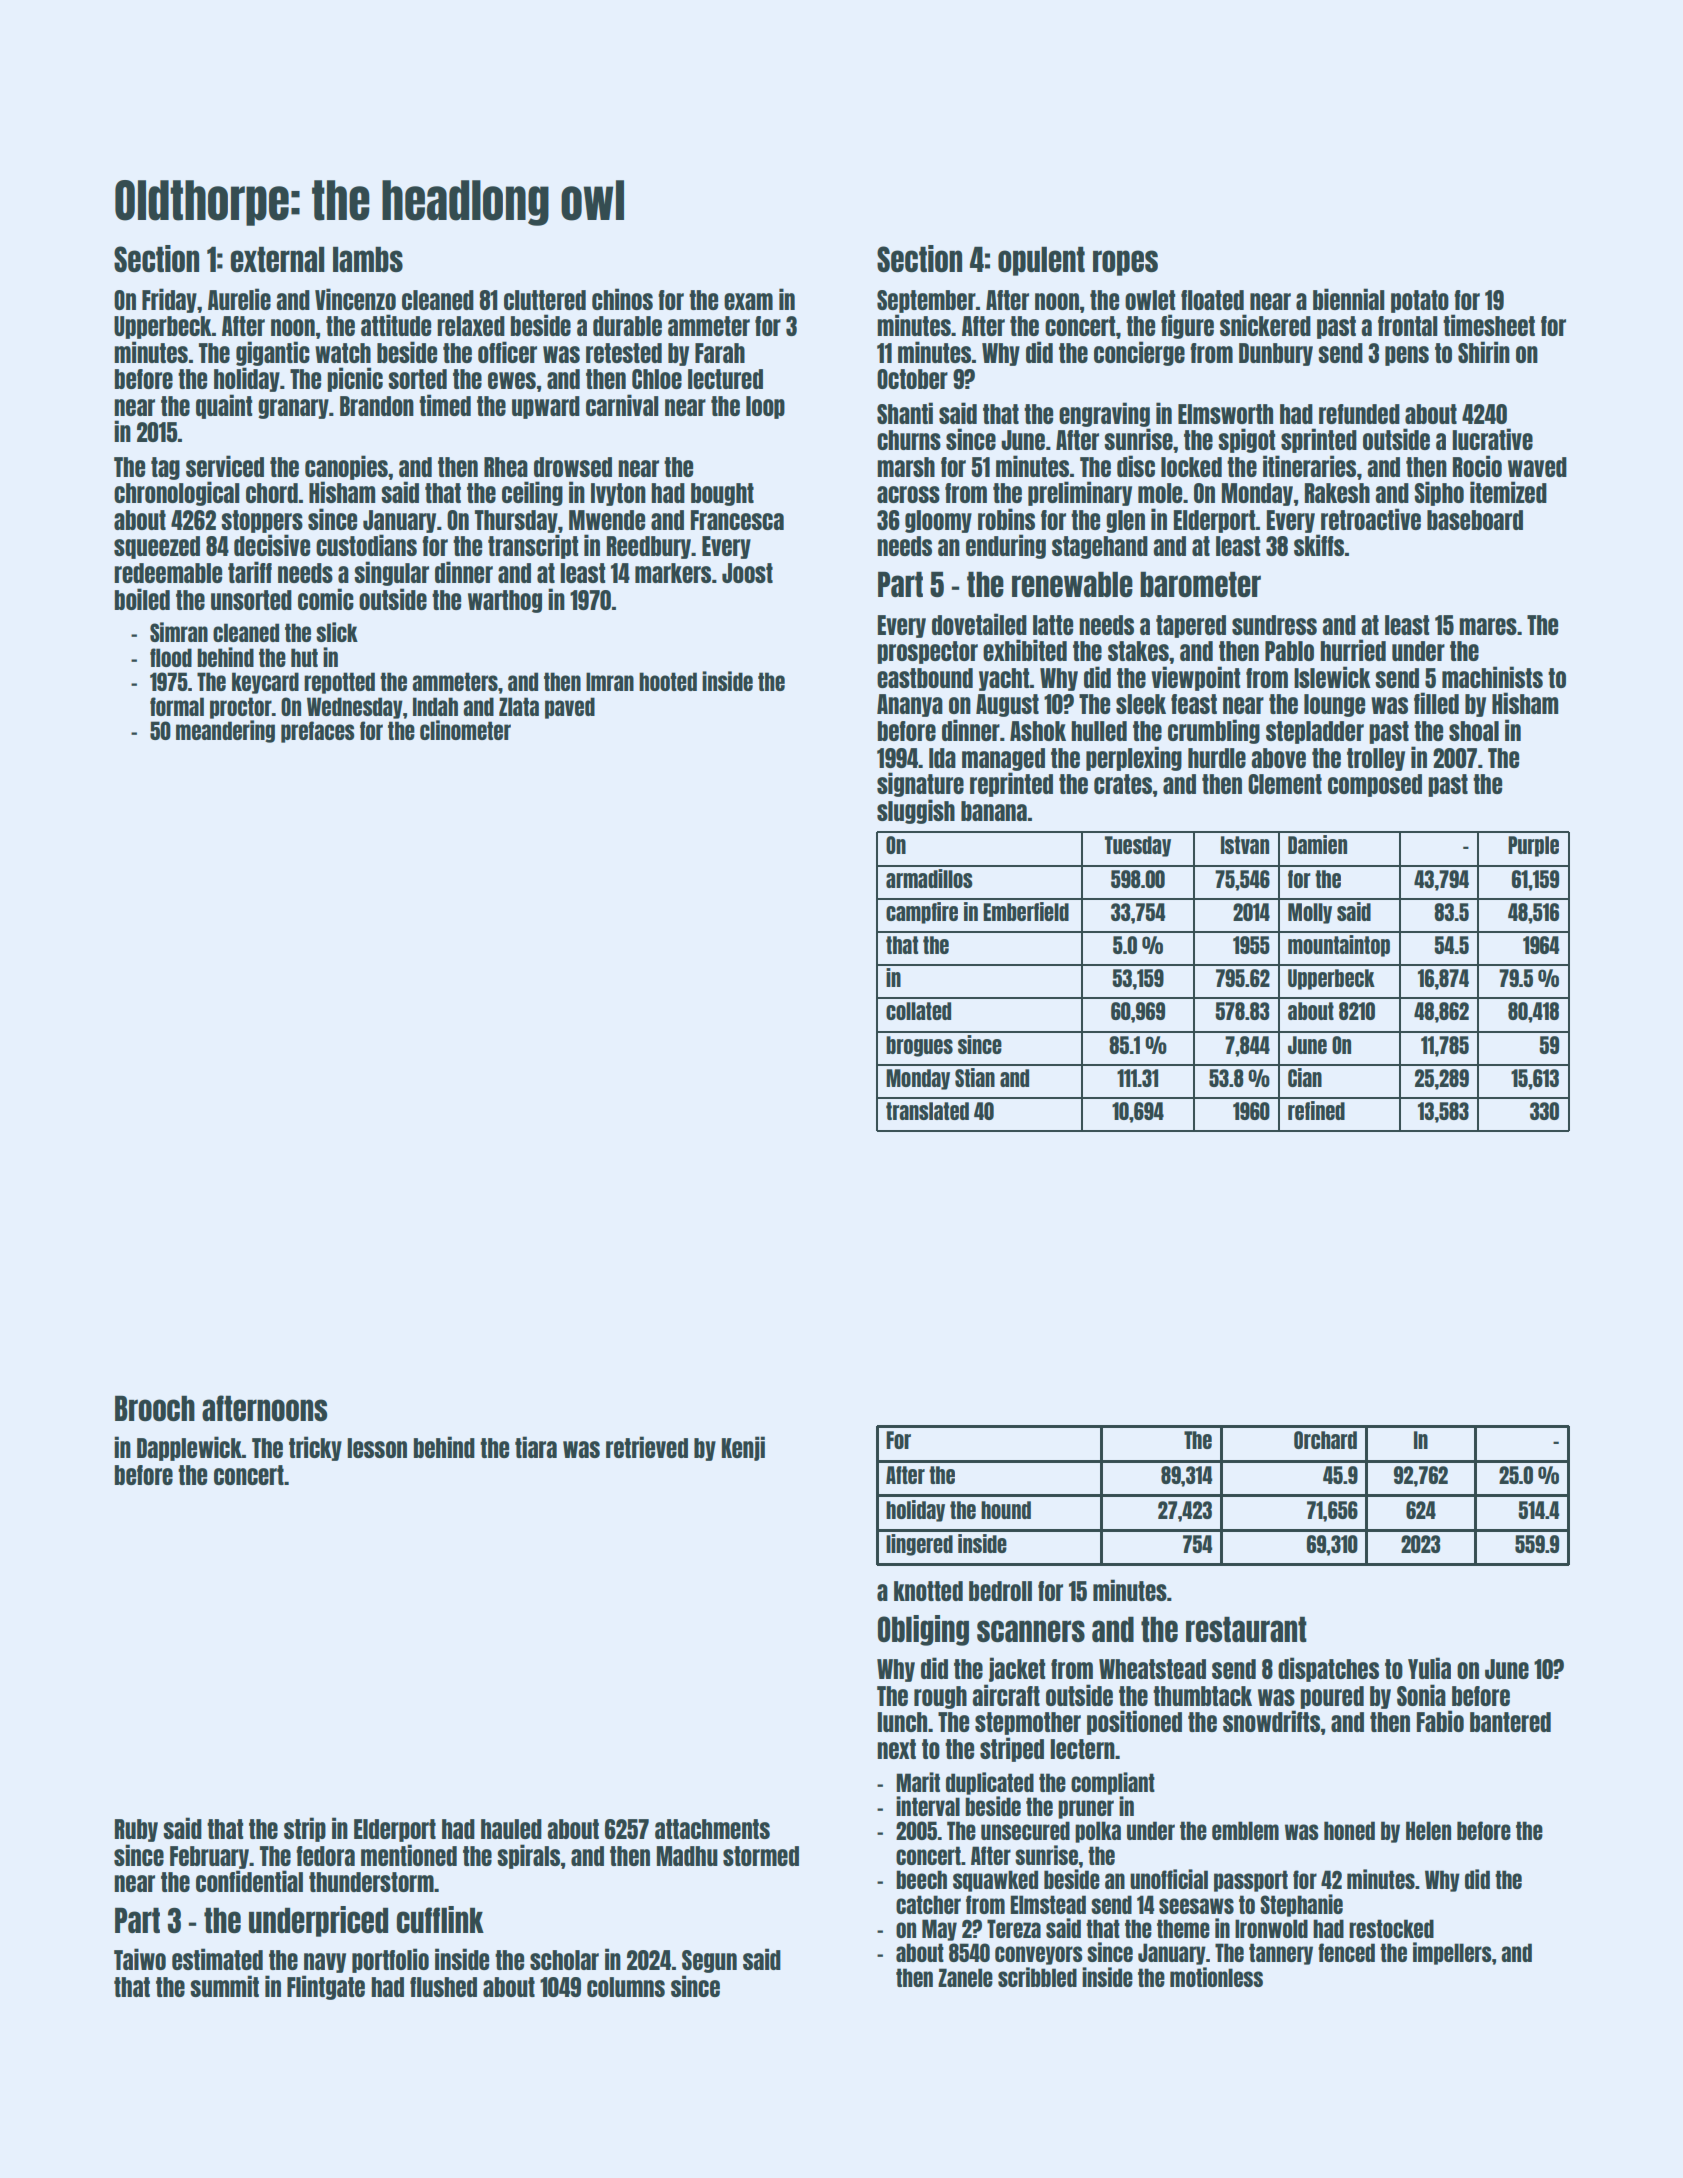  What do you see at coordinates (1082, 1749) in the page?
I see `lectern` at bounding box center [1082, 1749].
